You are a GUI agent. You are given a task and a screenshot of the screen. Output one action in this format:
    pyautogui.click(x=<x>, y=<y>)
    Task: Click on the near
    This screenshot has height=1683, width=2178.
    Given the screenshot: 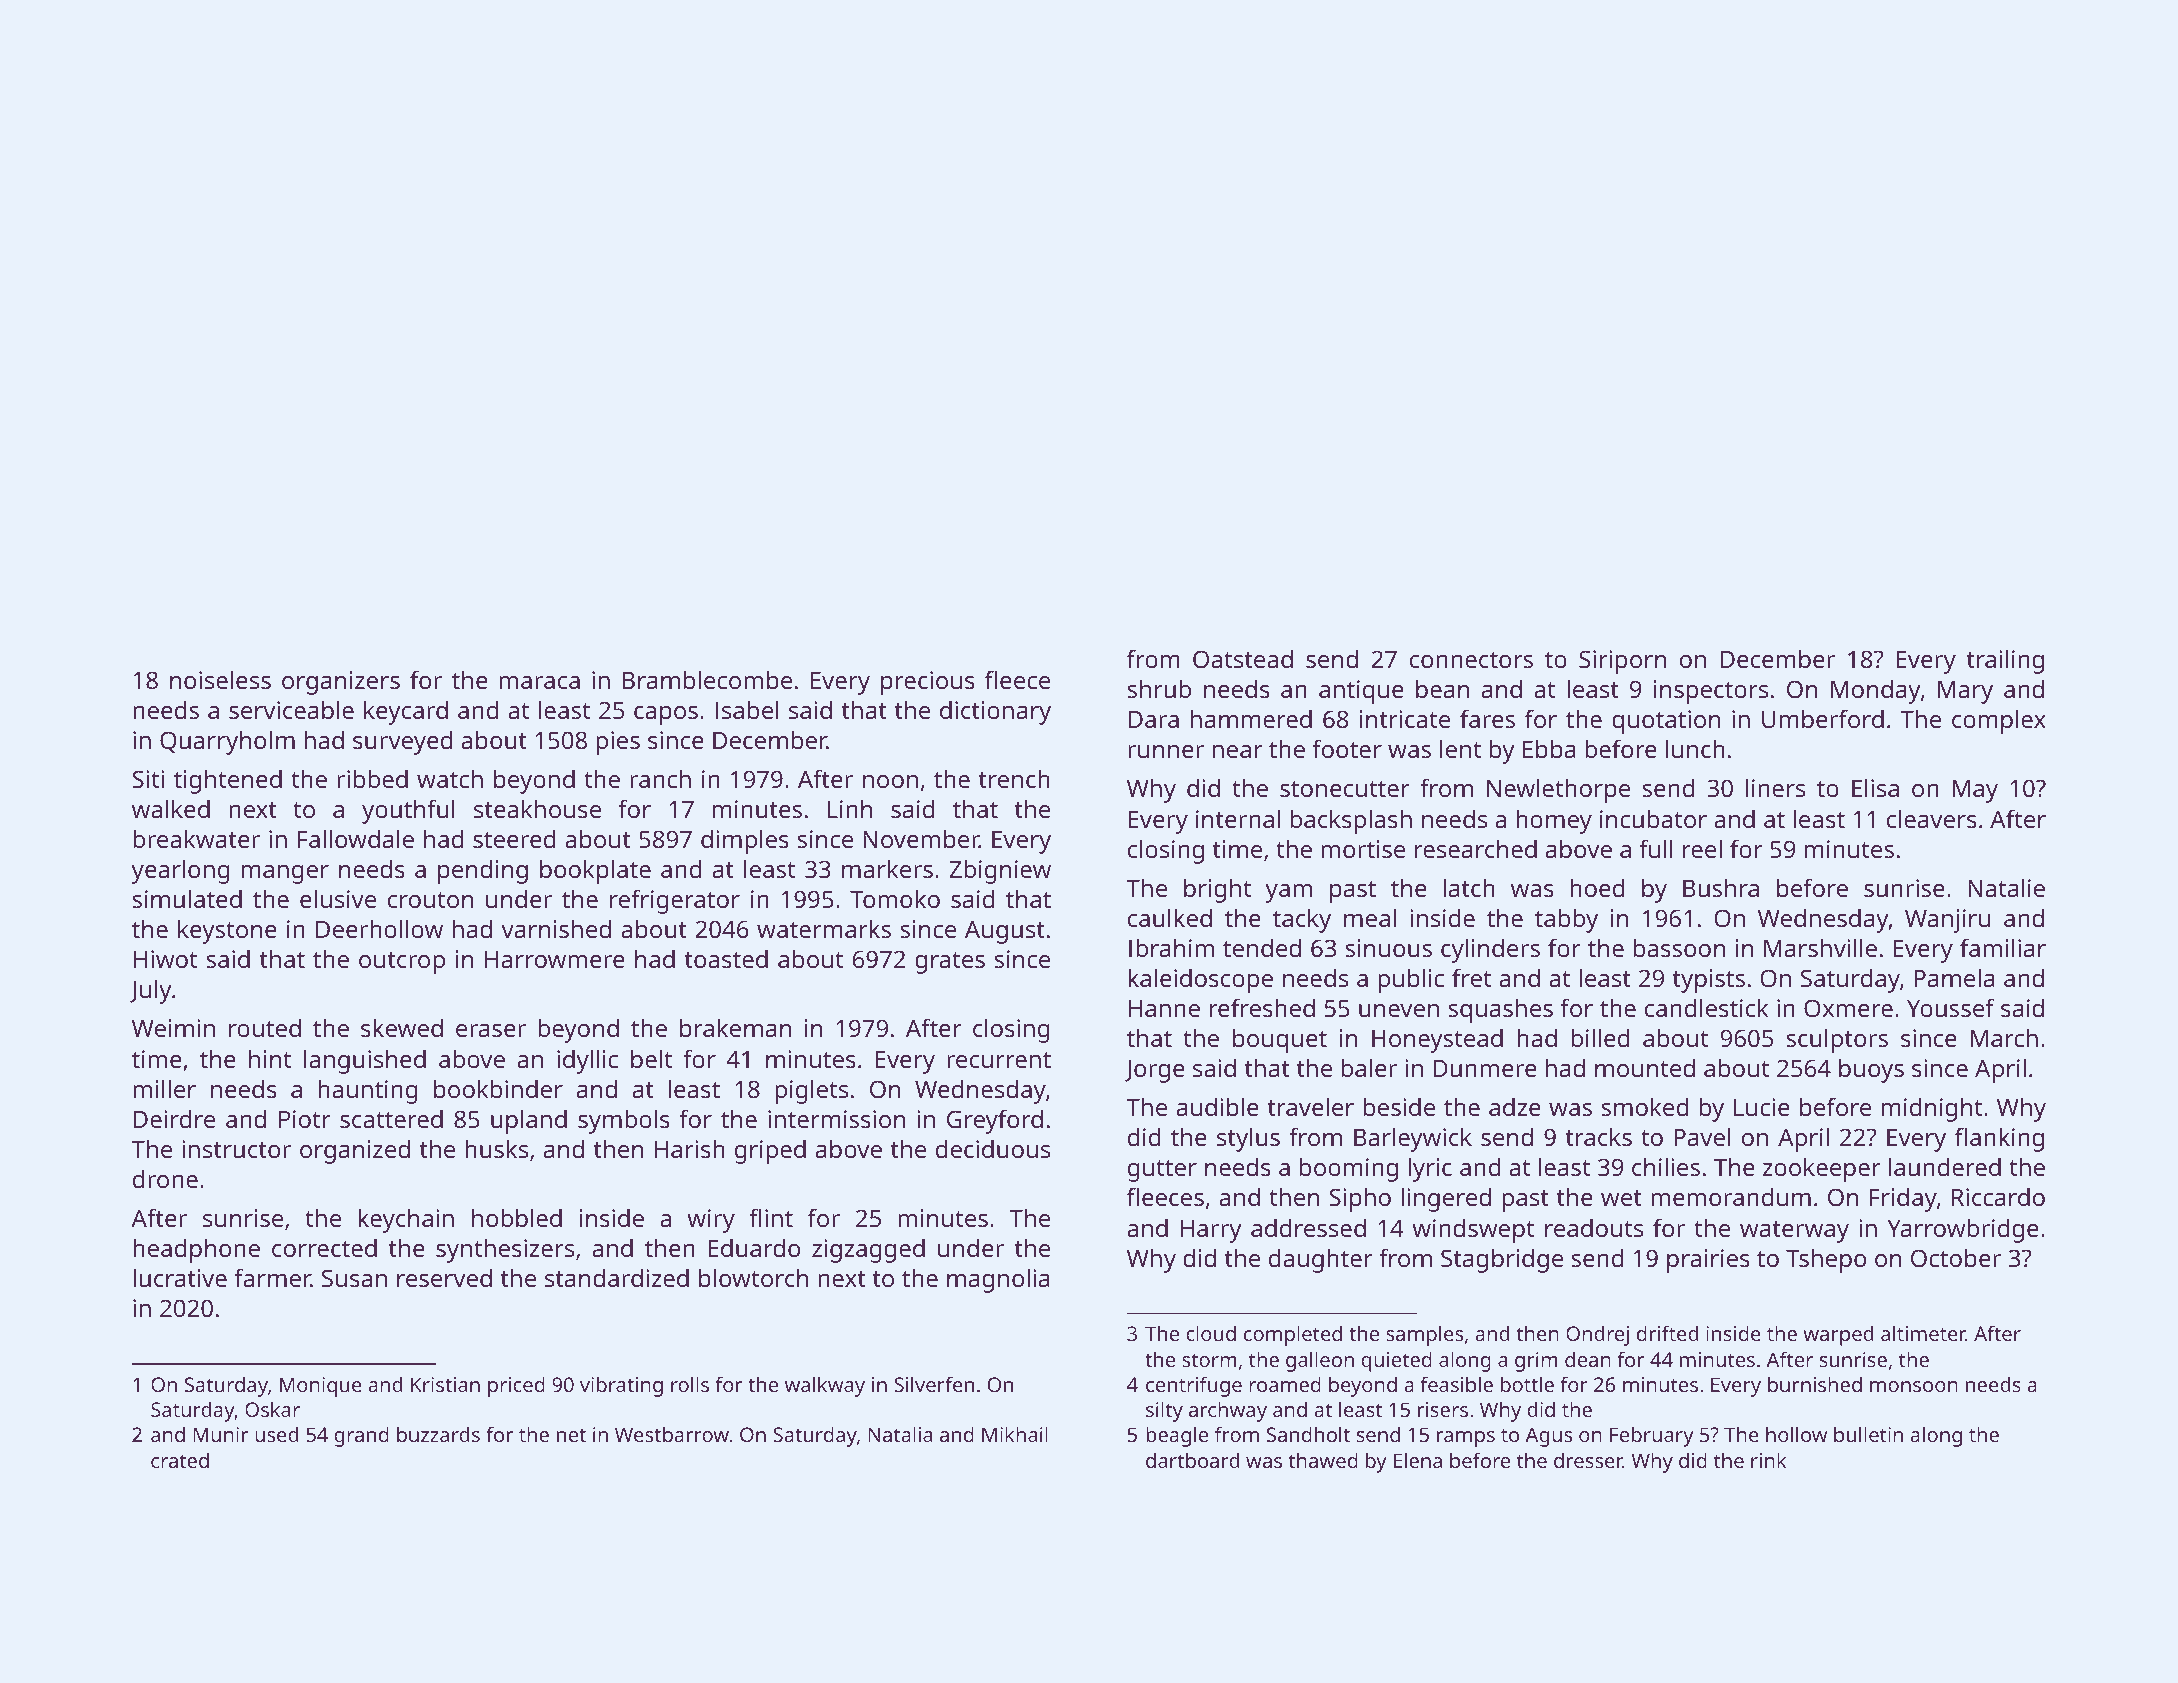 What is the action you would take?
    pyautogui.click(x=1238, y=751)
